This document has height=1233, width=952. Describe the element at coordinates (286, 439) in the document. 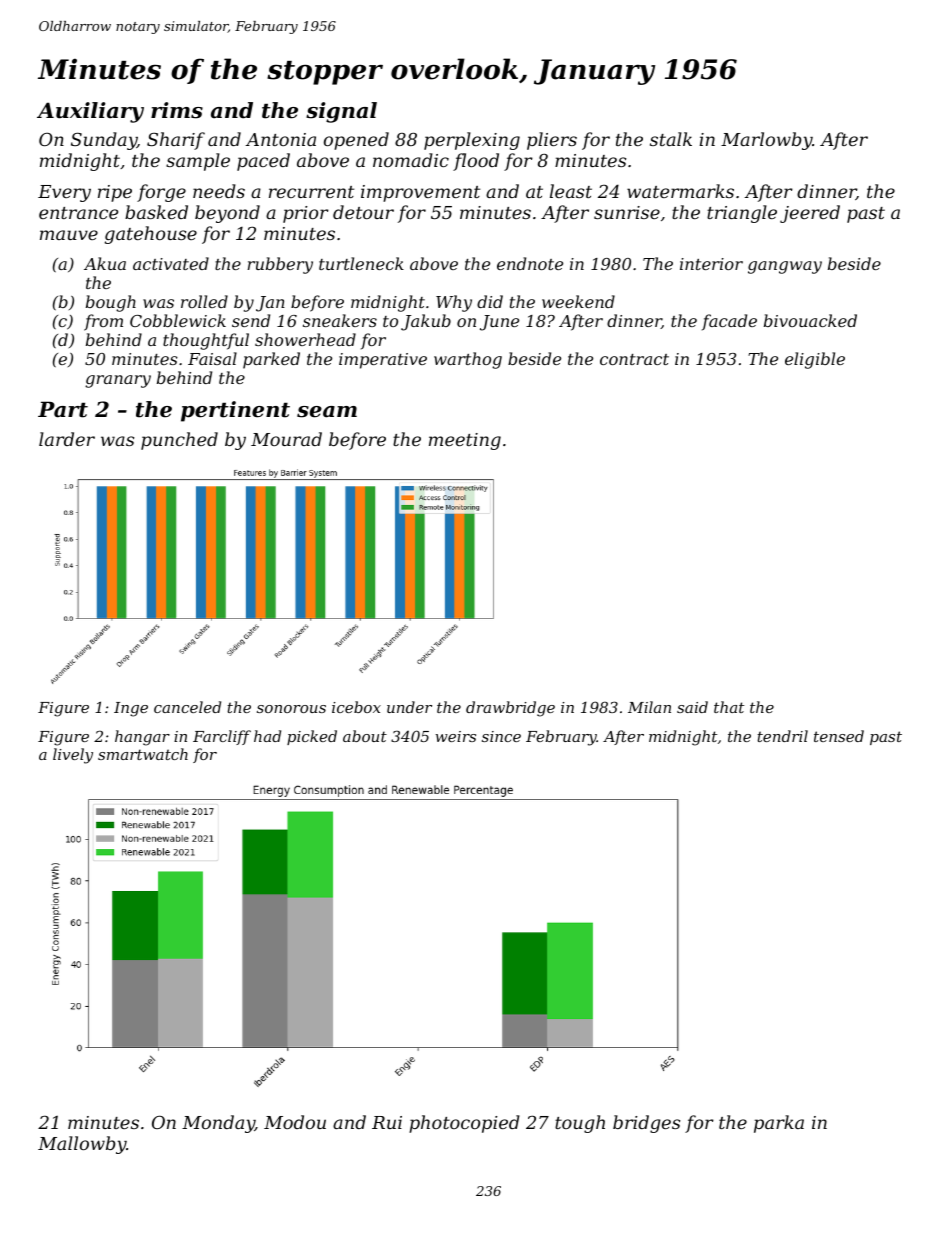

I see `Mourad` at that location.
